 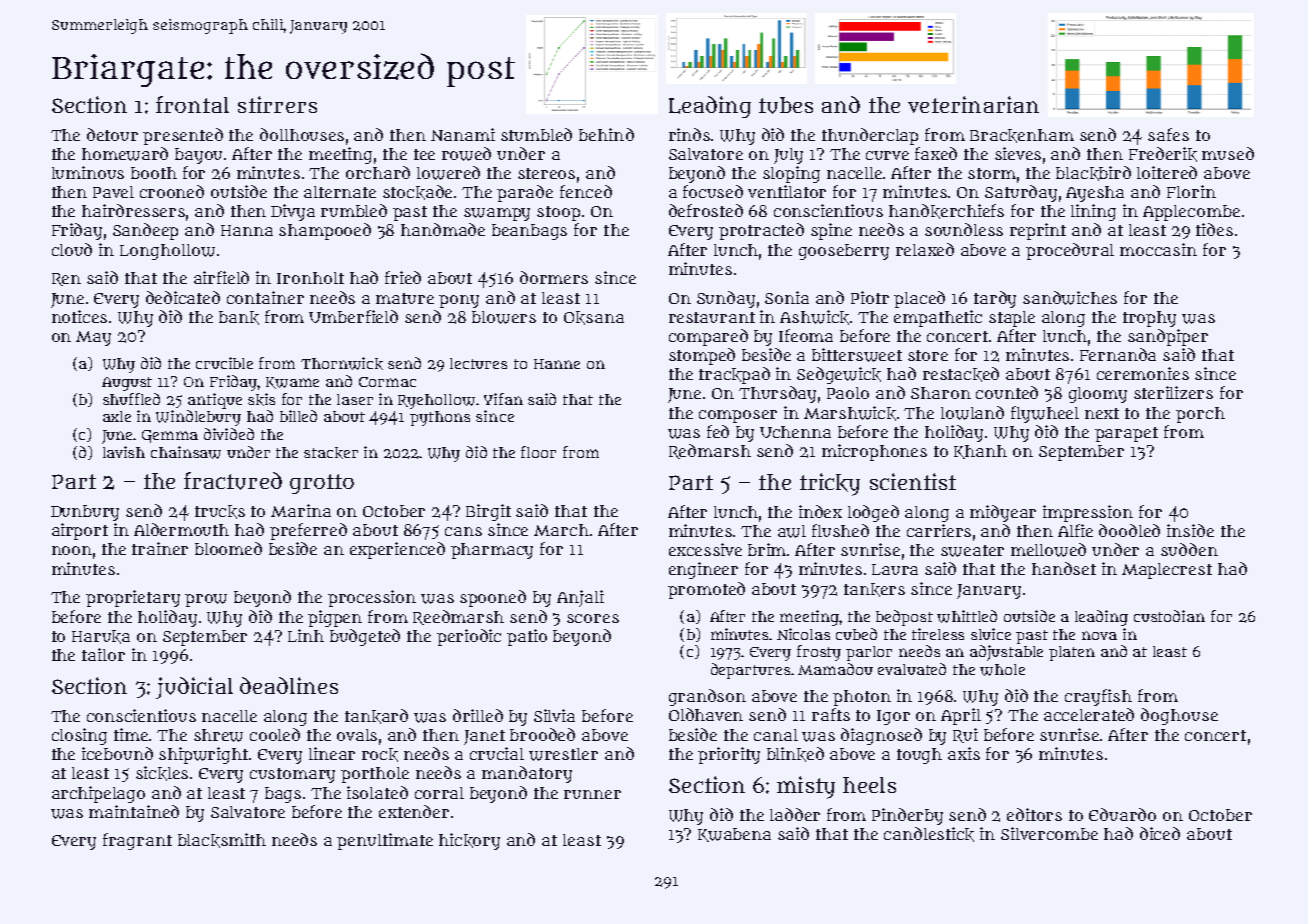 What do you see at coordinates (992, 173) in the image?
I see `storm` at bounding box center [992, 173].
